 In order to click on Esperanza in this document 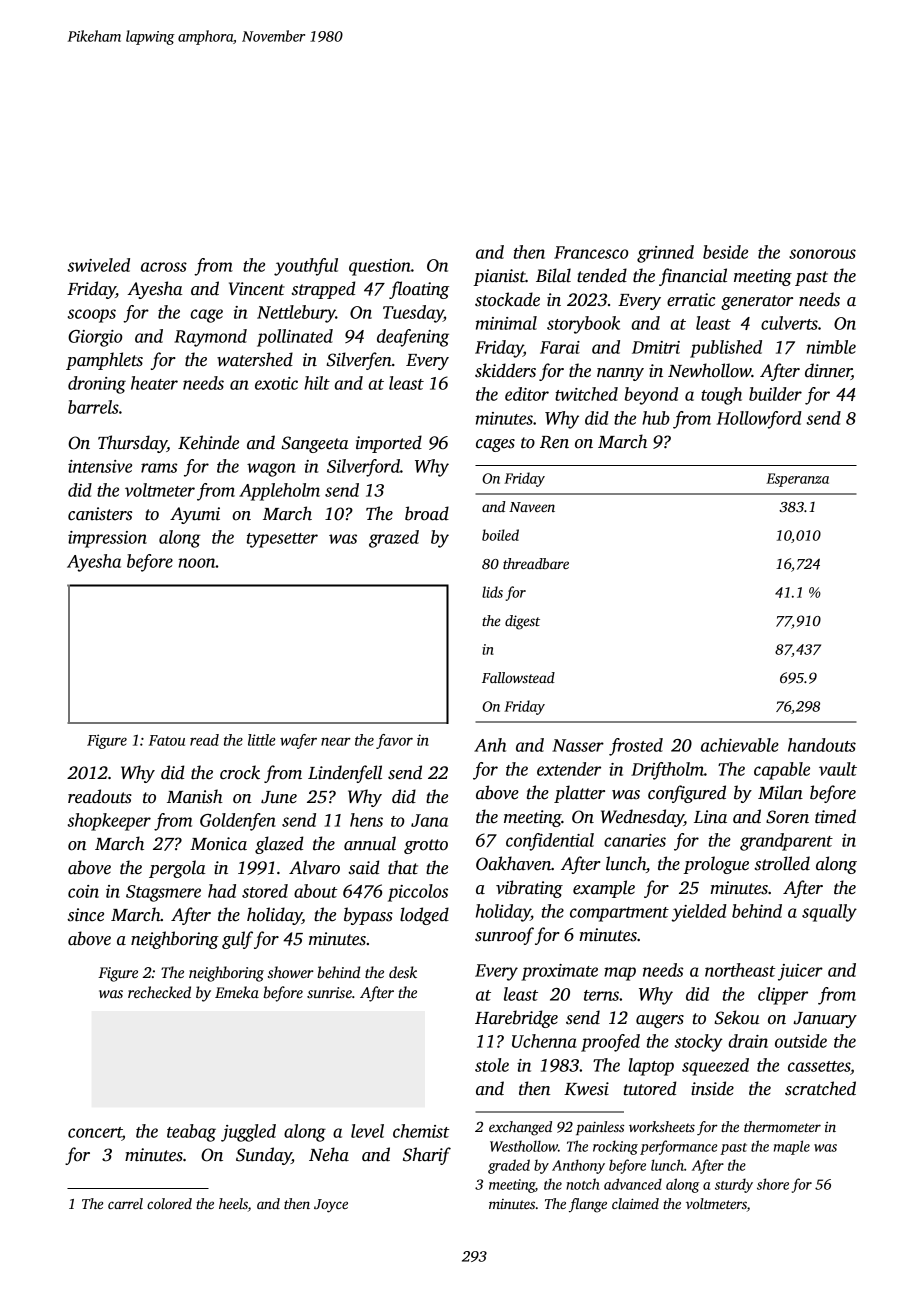, I will do `click(797, 480)`.
